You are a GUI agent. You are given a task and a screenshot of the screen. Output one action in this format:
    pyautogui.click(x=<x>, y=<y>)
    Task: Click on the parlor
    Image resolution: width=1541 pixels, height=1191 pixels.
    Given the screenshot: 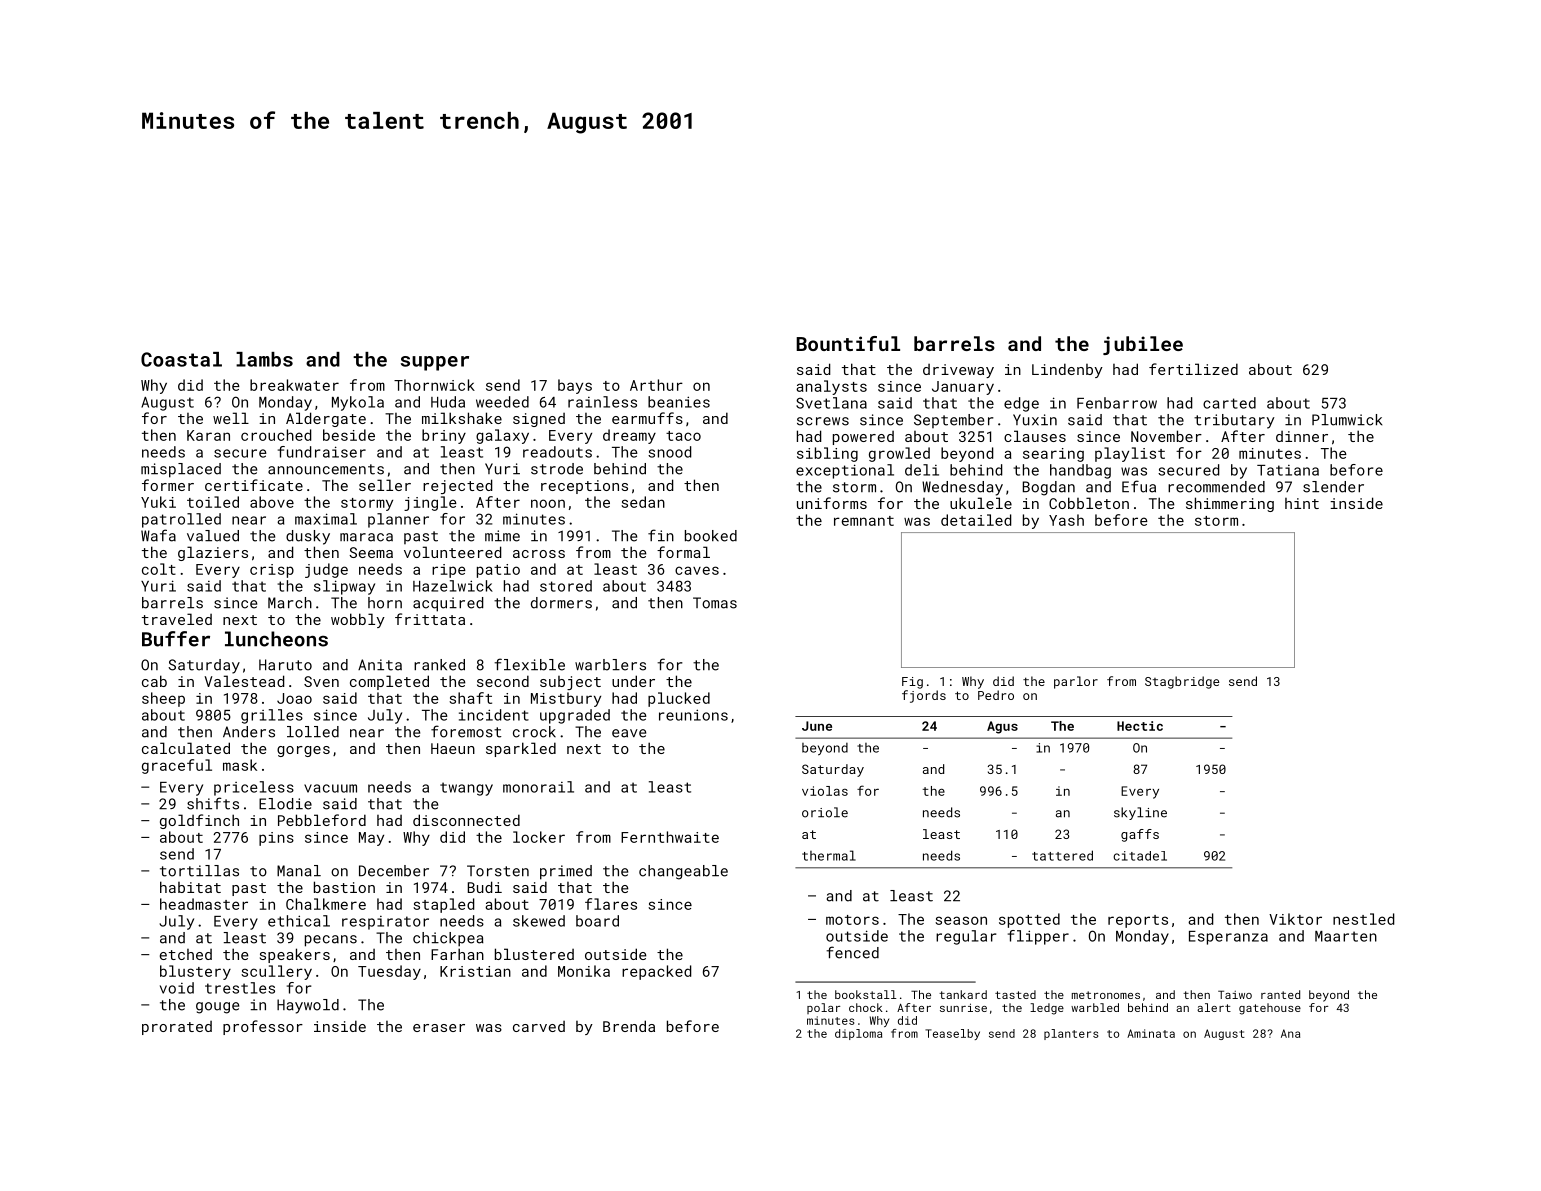 What is the action you would take?
    pyautogui.click(x=1076, y=682)
